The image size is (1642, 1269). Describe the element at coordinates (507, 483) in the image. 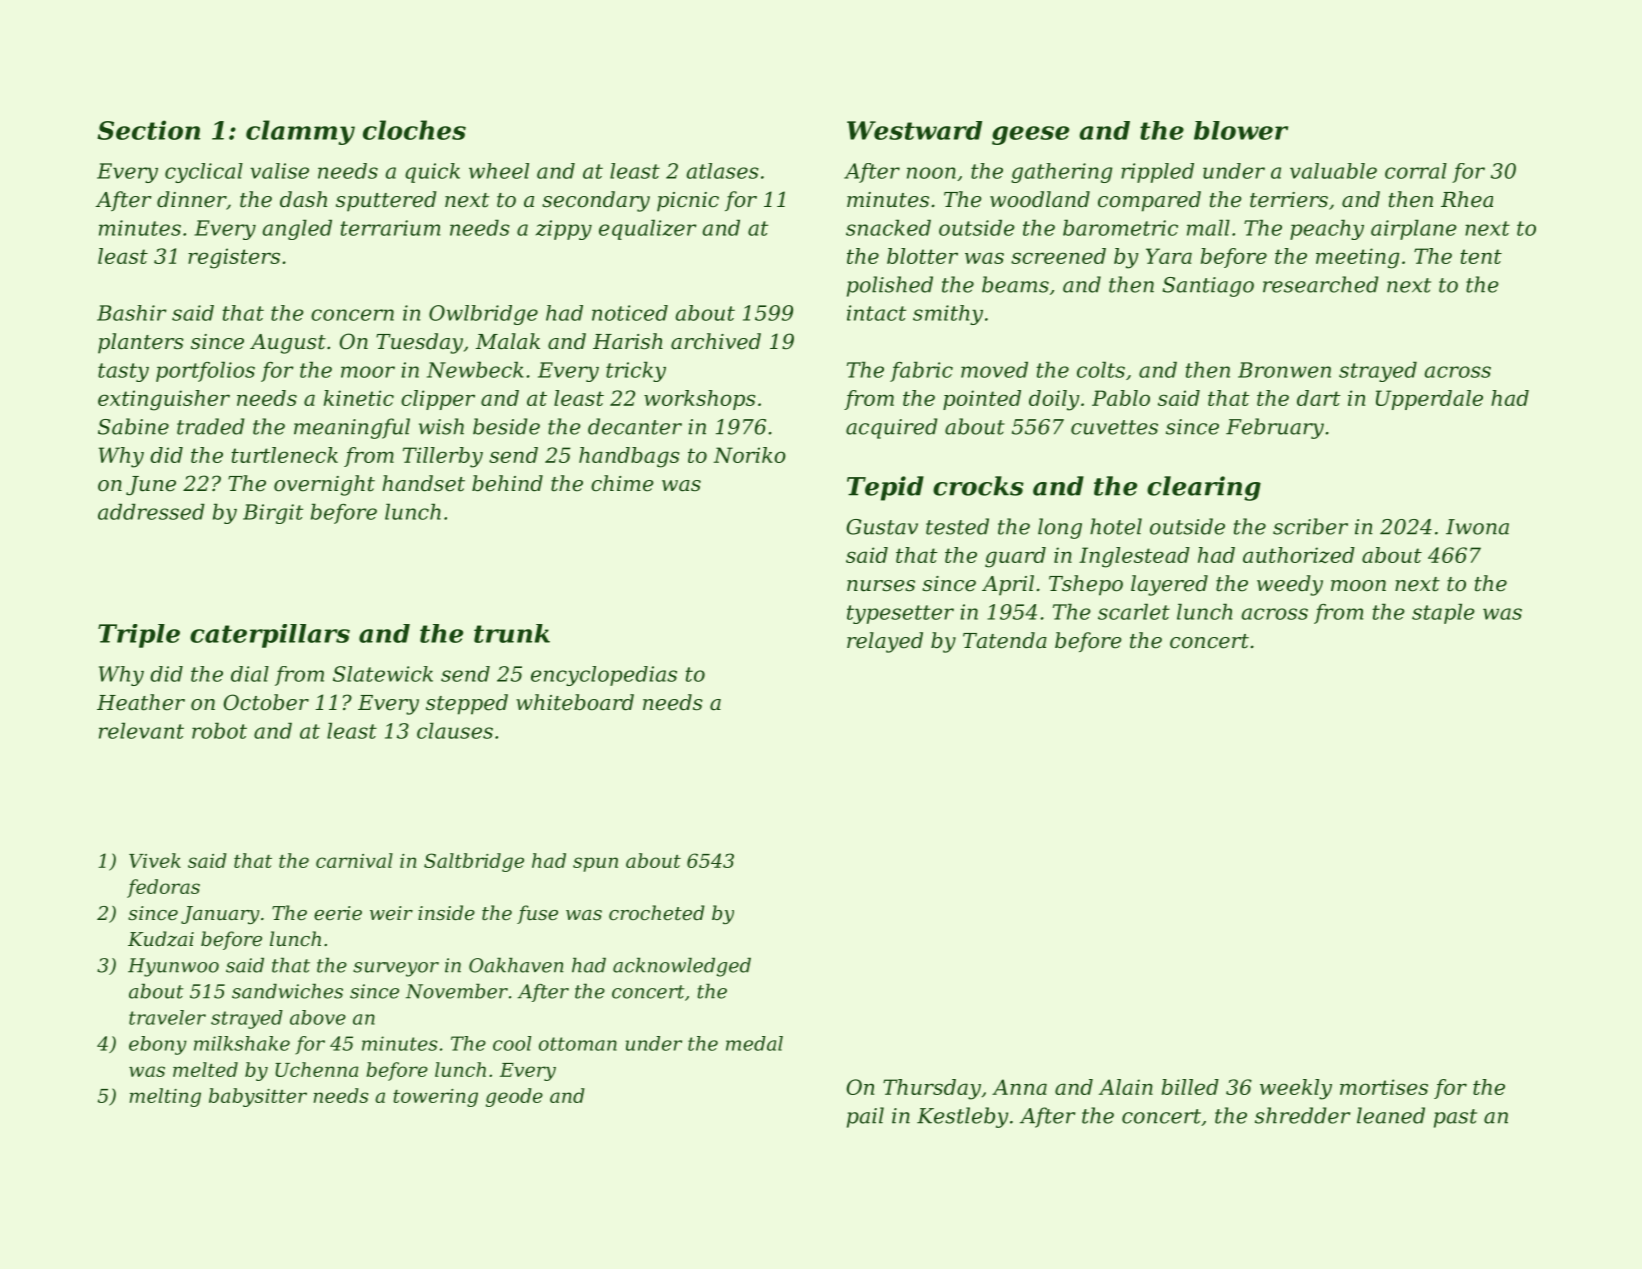

I see `behind` at that location.
